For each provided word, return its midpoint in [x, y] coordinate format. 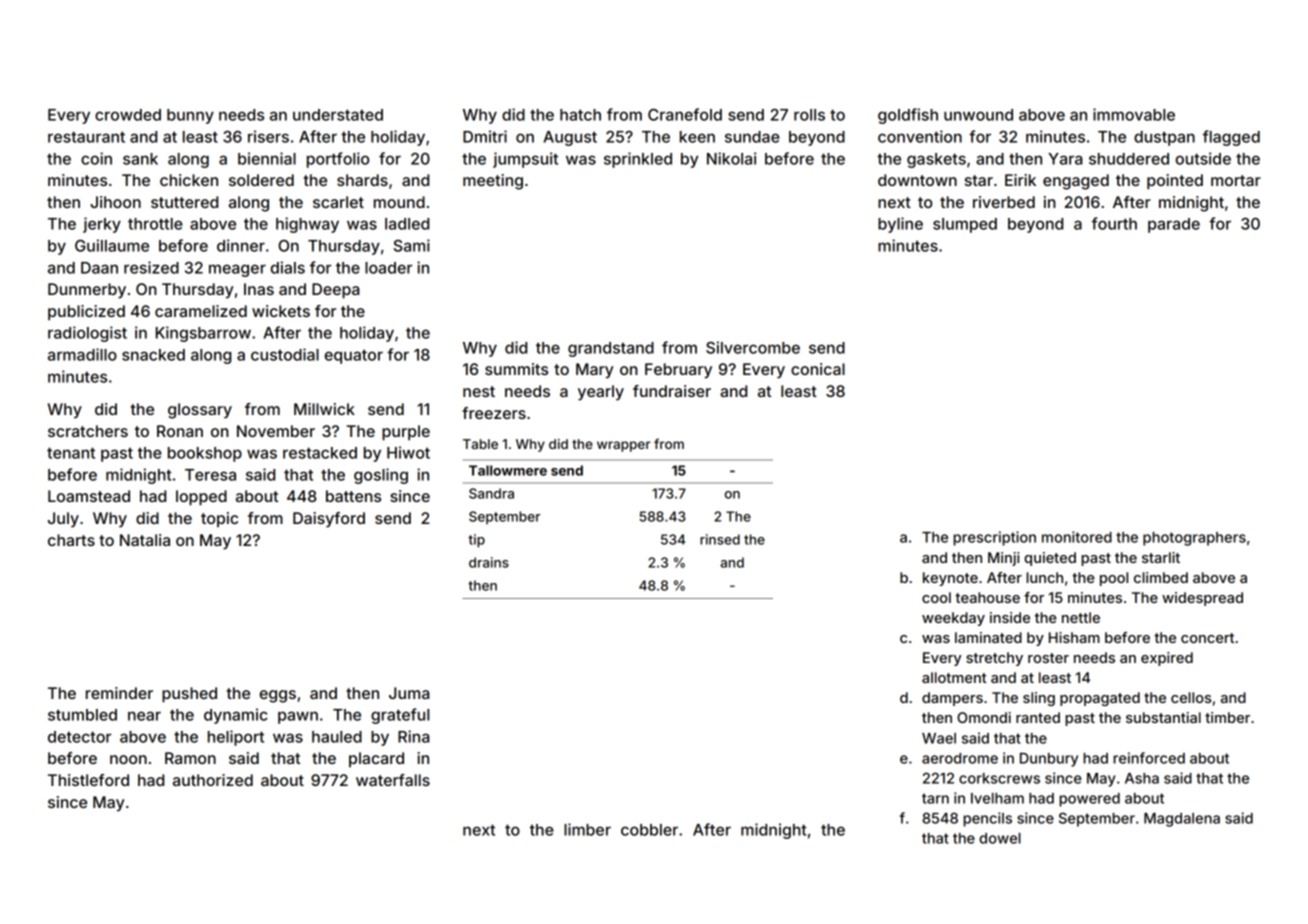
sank [140, 159]
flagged [1231, 138]
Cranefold [685, 114]
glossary [200, 411]
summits [516, 369]
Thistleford [88, 780]
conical [818, 369]
